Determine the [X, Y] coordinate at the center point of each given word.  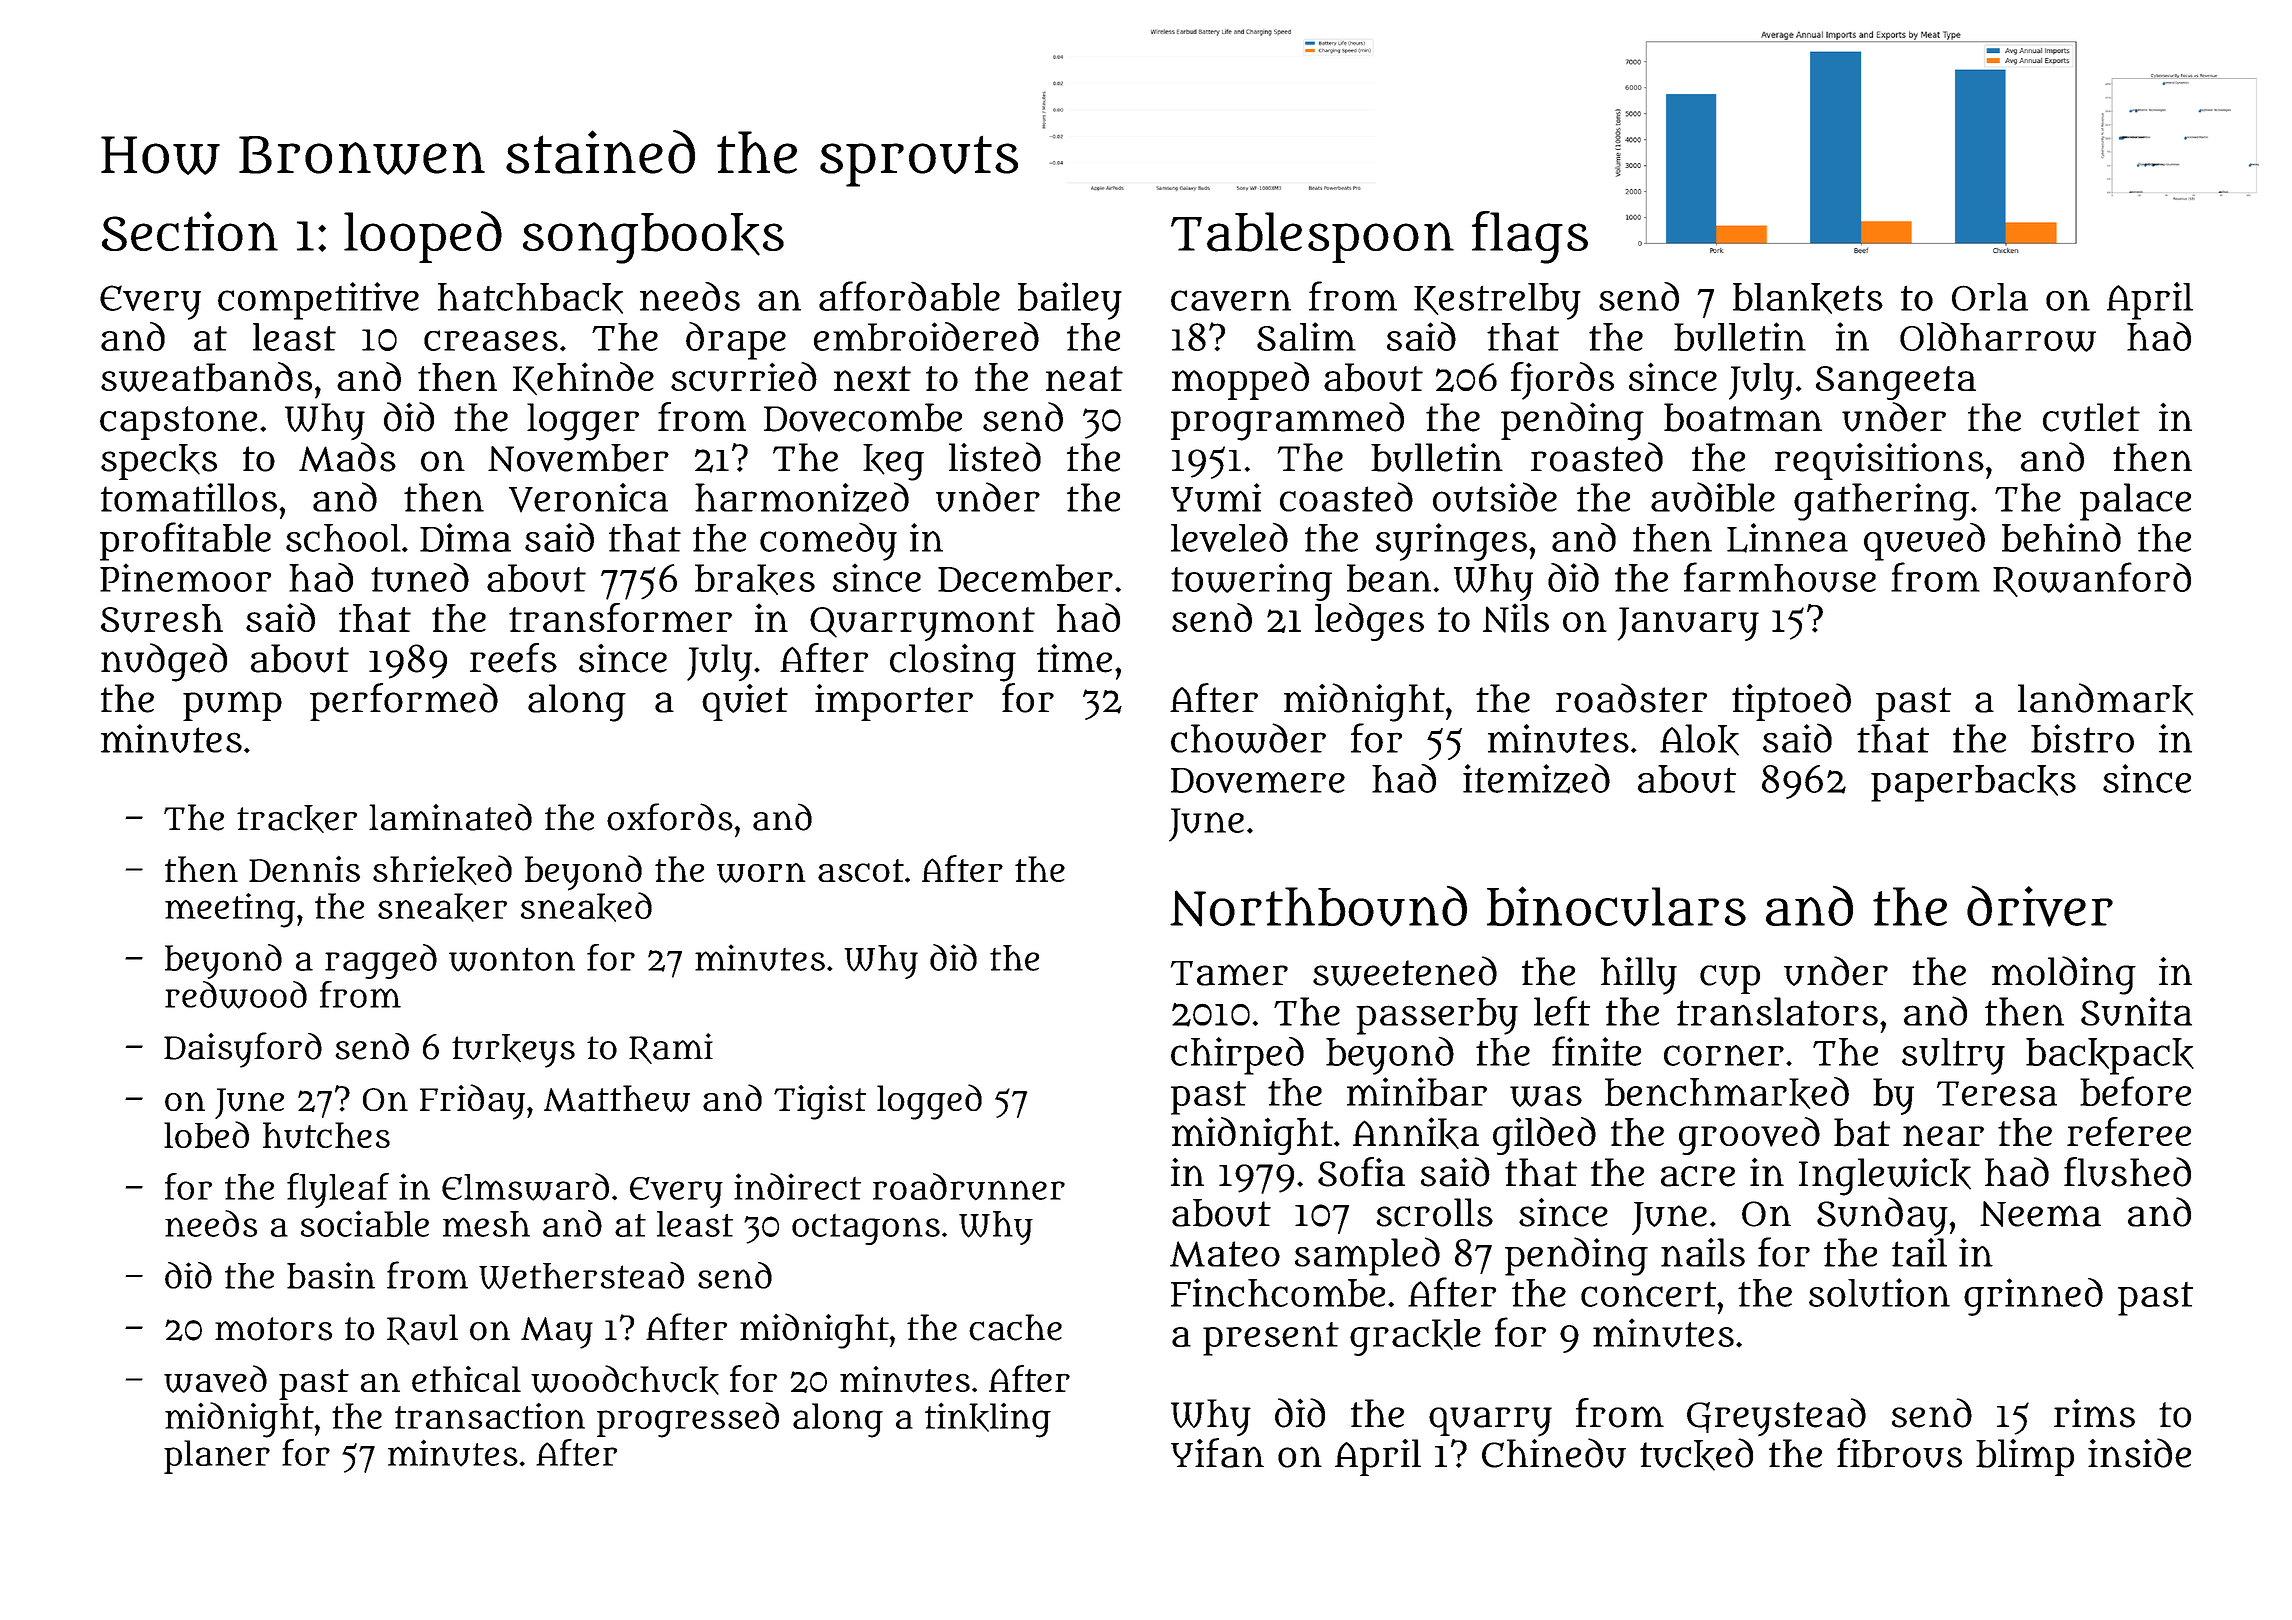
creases [491, 340]
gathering [1881, 502]
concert [1648, 1294]
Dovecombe [863, 417]
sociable [365, 1223]
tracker [297, 819]
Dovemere [1258, 780]
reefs [513, 658]
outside [1495, 497]
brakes [755, 579]
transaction [490, 1415]
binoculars [1616, 906]
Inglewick [1885, 1176]
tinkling [988, 1420]
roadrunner [969, 1186]
